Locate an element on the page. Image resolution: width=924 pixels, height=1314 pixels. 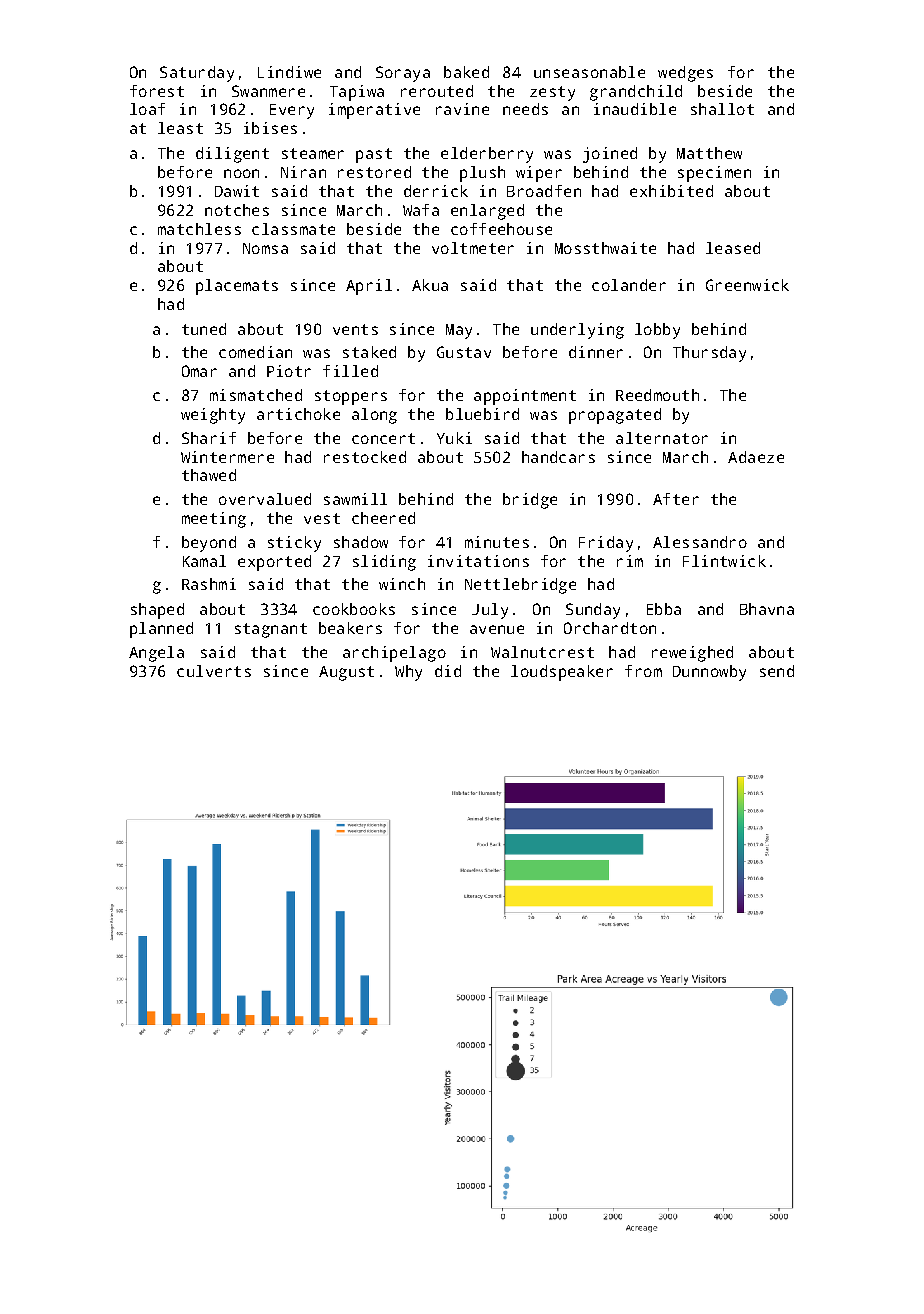
imperative is located at coordinates (374, 111).
